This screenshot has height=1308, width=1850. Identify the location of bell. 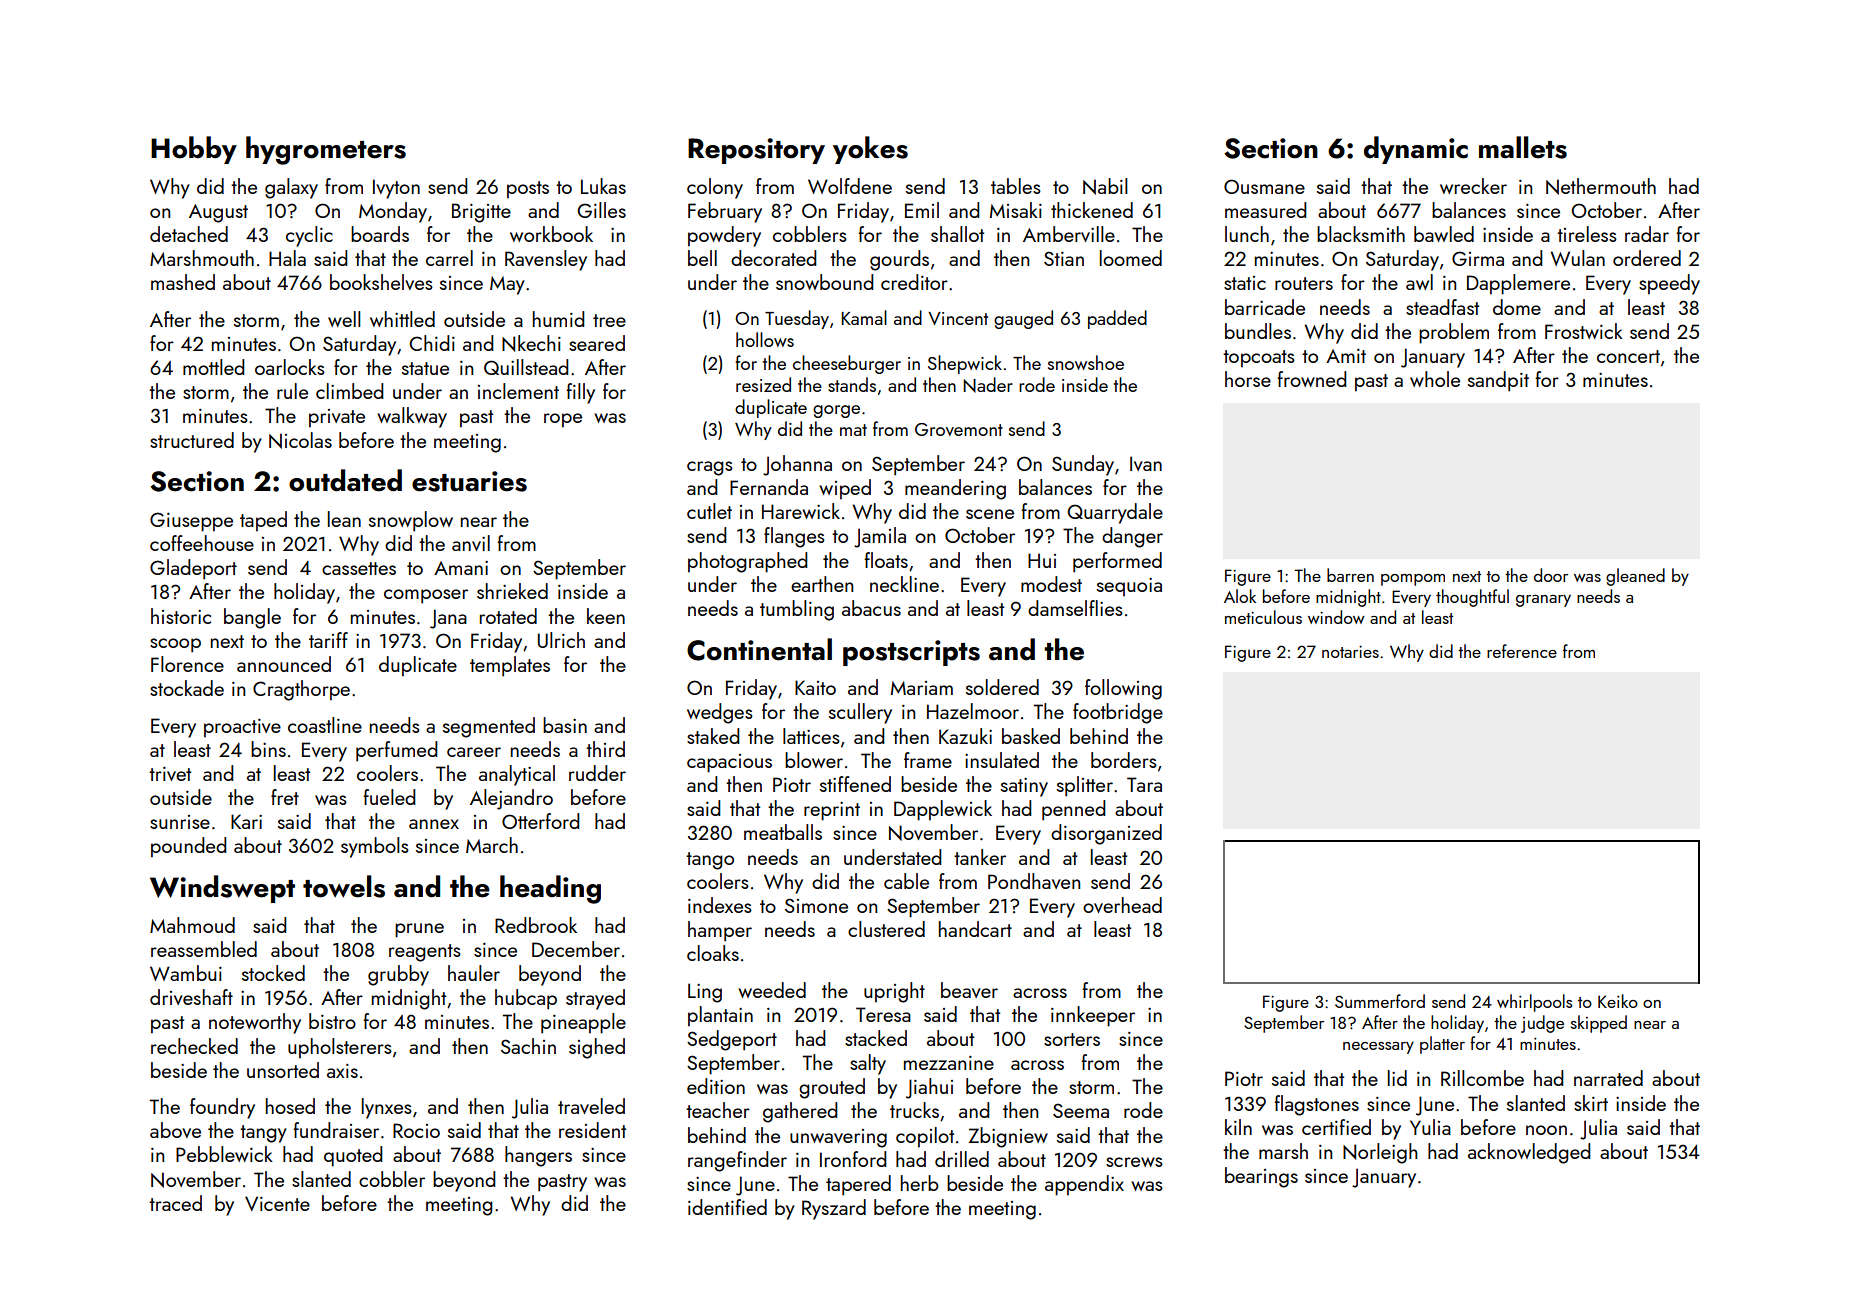
(702, 258).
